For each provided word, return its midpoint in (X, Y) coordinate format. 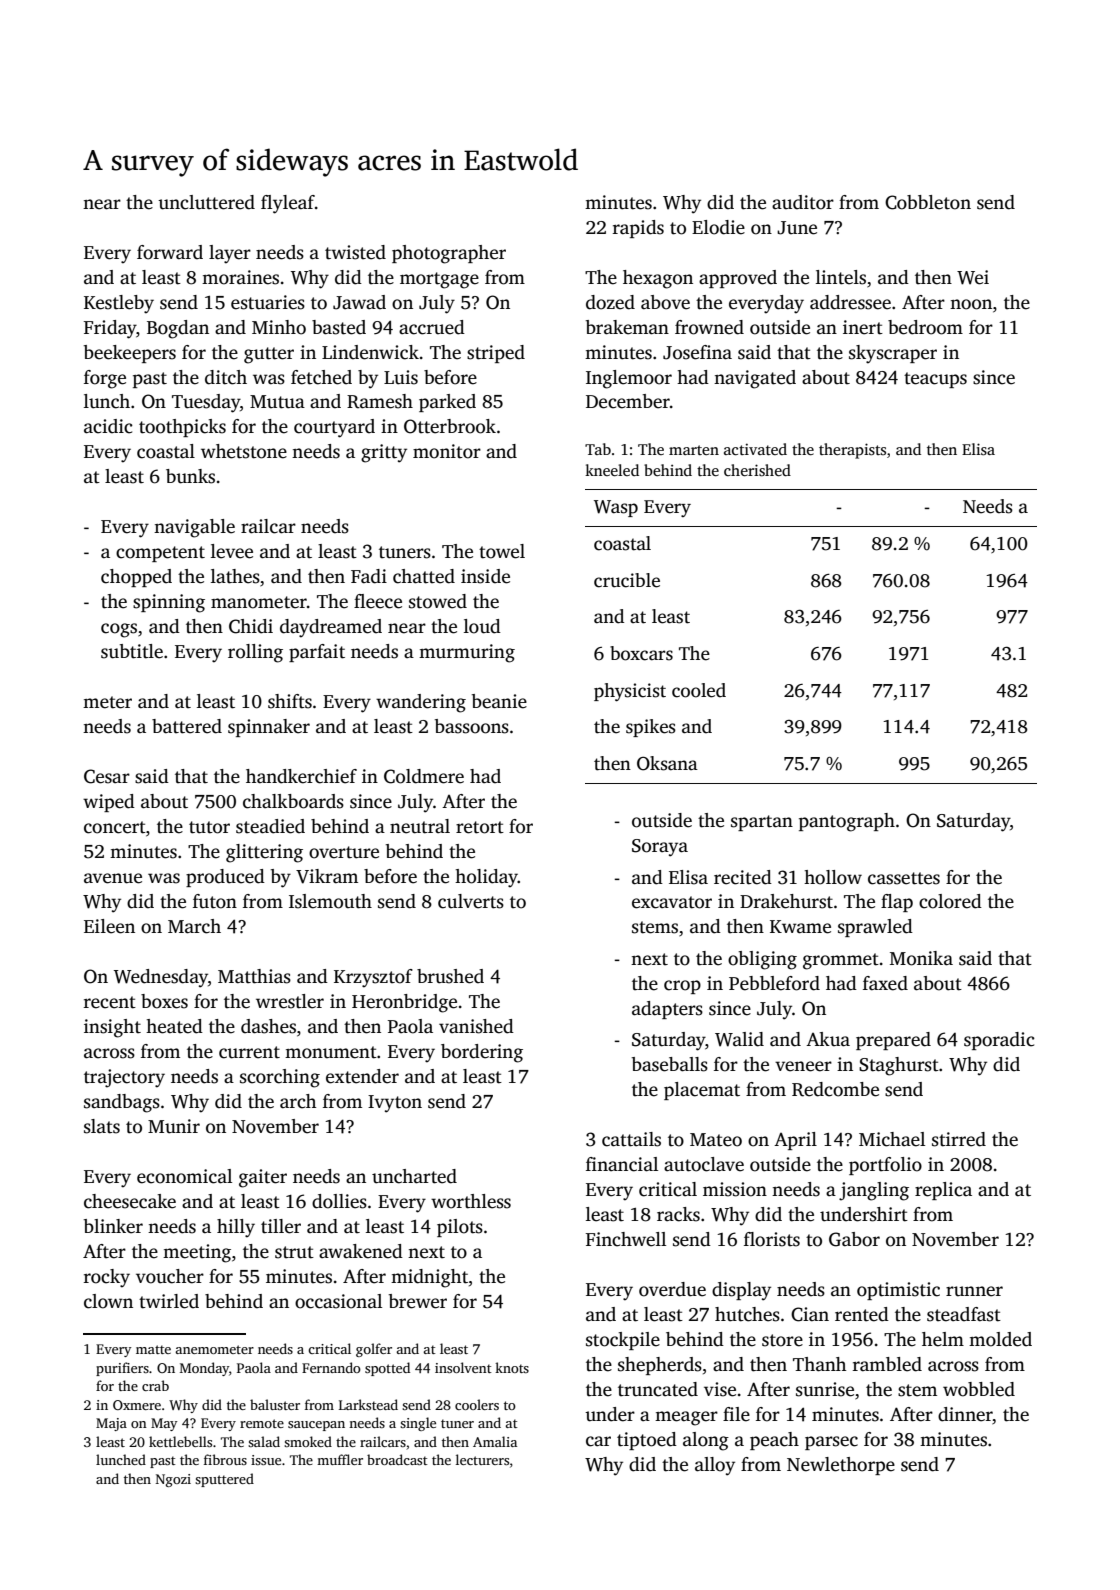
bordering (482, 1053)
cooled (699, 690)
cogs (119, 630)
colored (950, 901)
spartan (762, 823)
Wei (973, 277)
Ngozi (173, 1480)
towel (502, 551)
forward (170, 252)
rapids (638, 229)
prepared (893, 1041)
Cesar (107, 776)
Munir (174, 1126)
